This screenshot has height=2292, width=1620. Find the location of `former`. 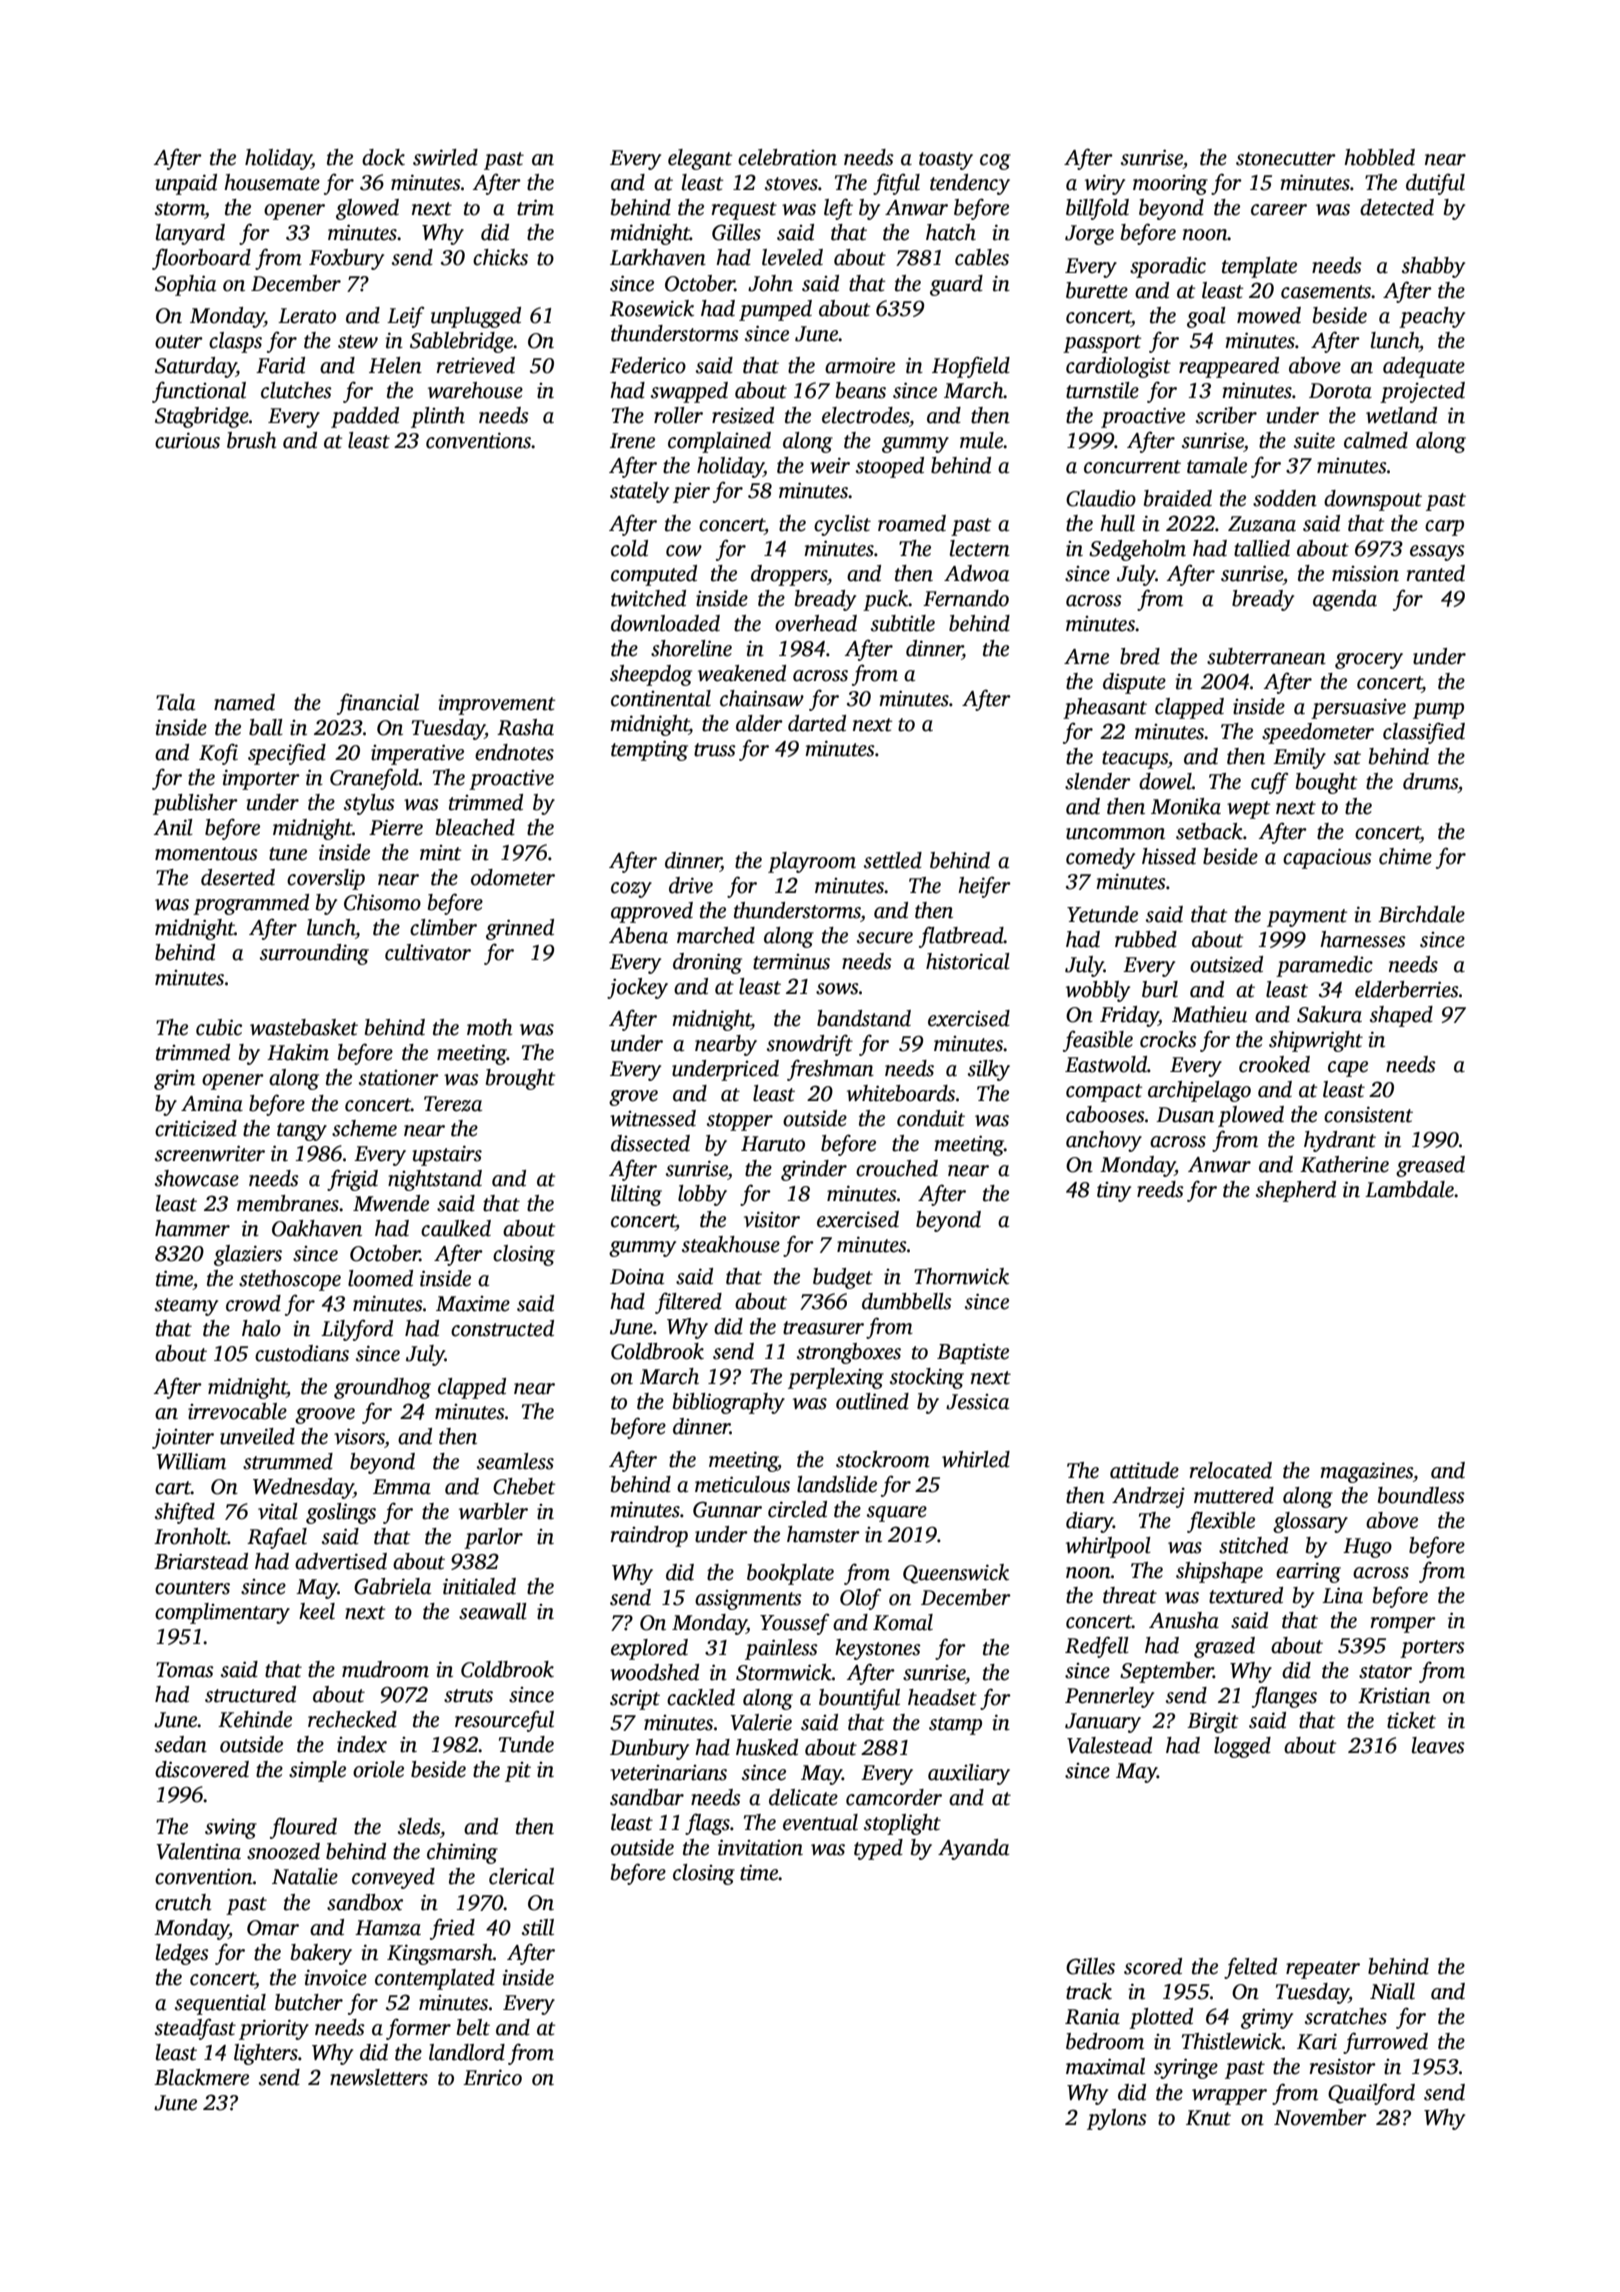

former is located at coordinates (418, 2029).
